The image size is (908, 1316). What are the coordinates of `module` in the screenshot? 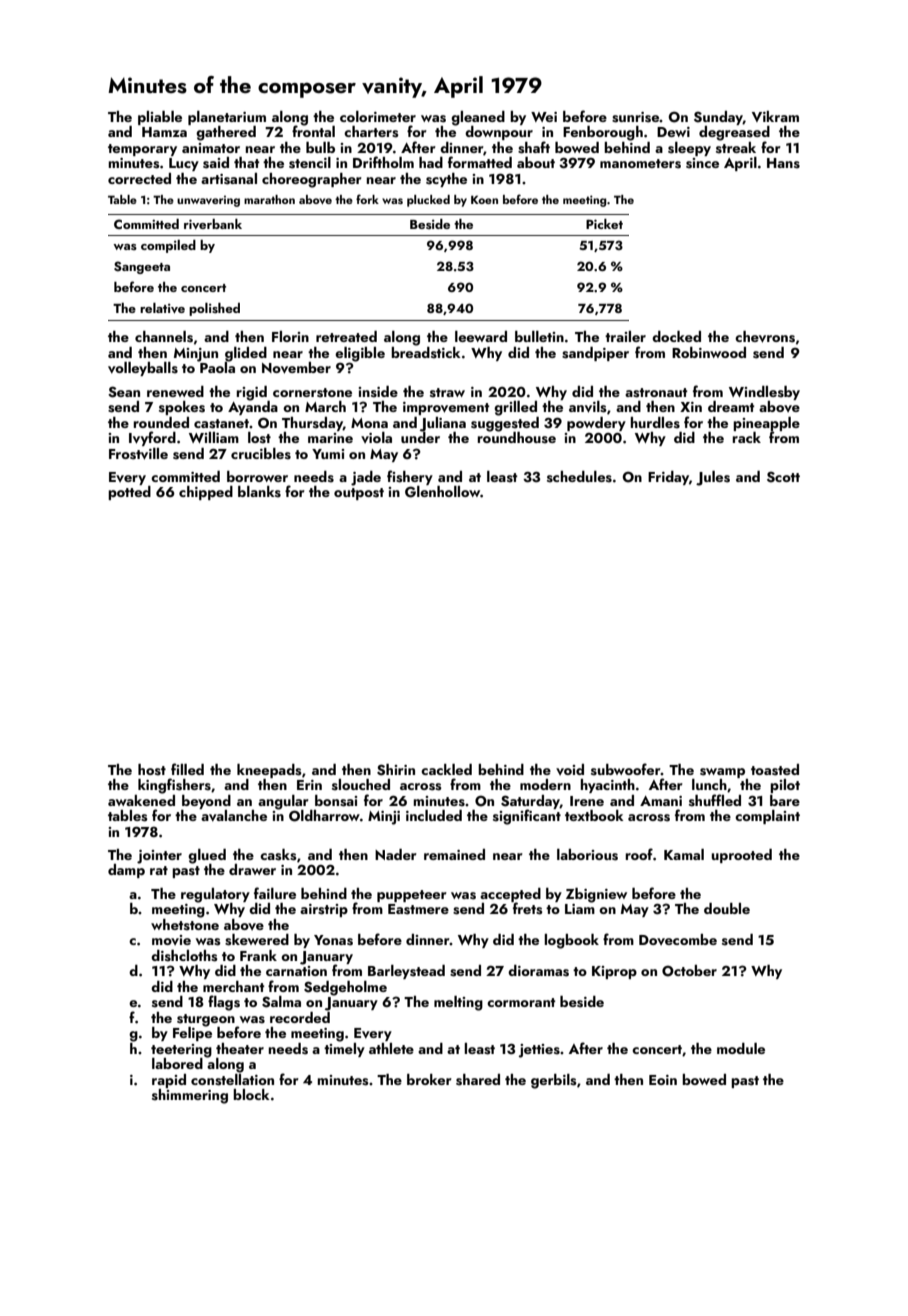 It's located at (741, 1048).
